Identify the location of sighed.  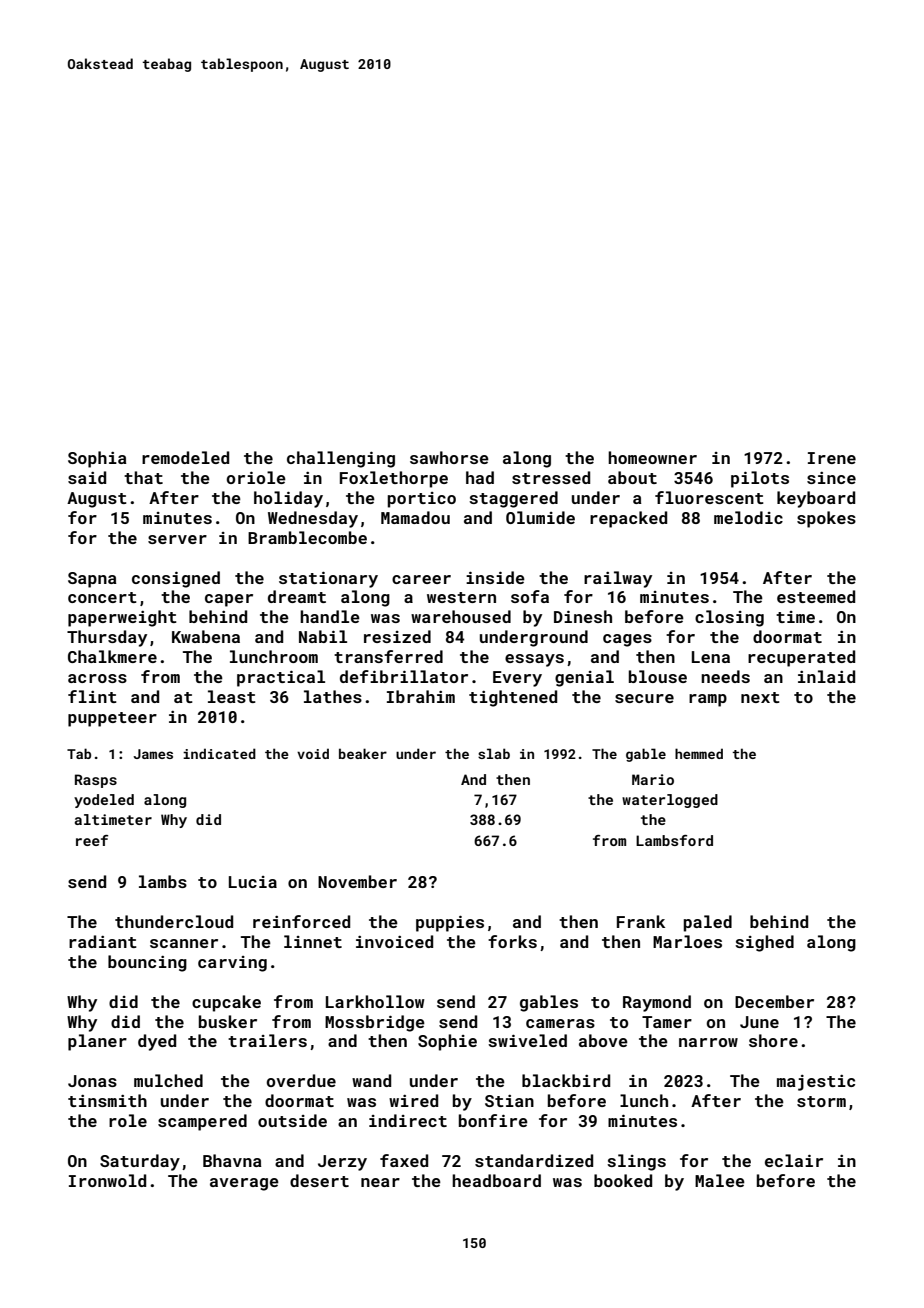
(764, 943).
